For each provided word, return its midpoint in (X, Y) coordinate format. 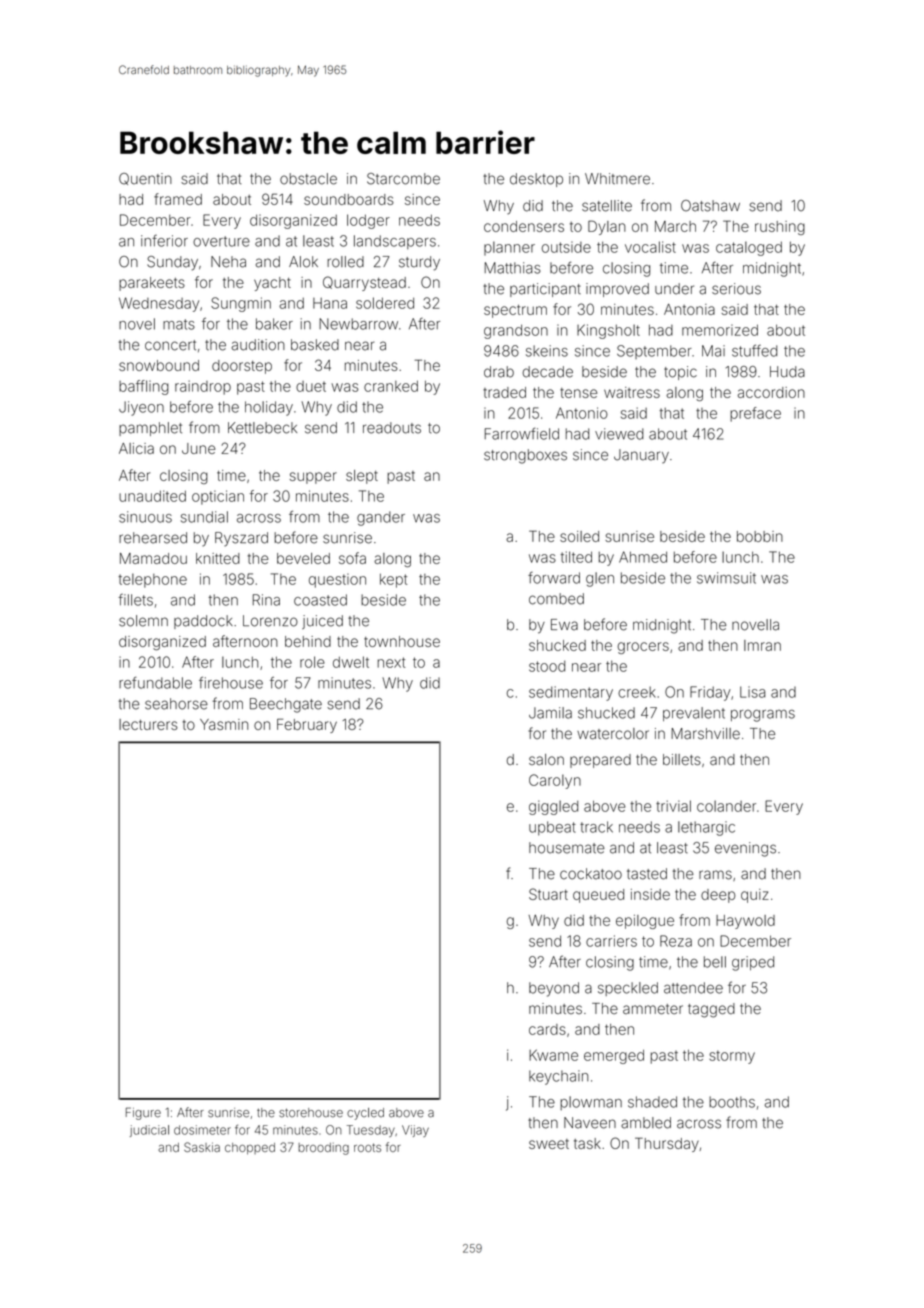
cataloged (749, 248)
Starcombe (403, 179)
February (307, 725)
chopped (250, 1149)
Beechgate (286, 705)
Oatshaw (710, 206)
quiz (755, 896)
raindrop (203, 387)
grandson (516, 331)
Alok (303, 262)
